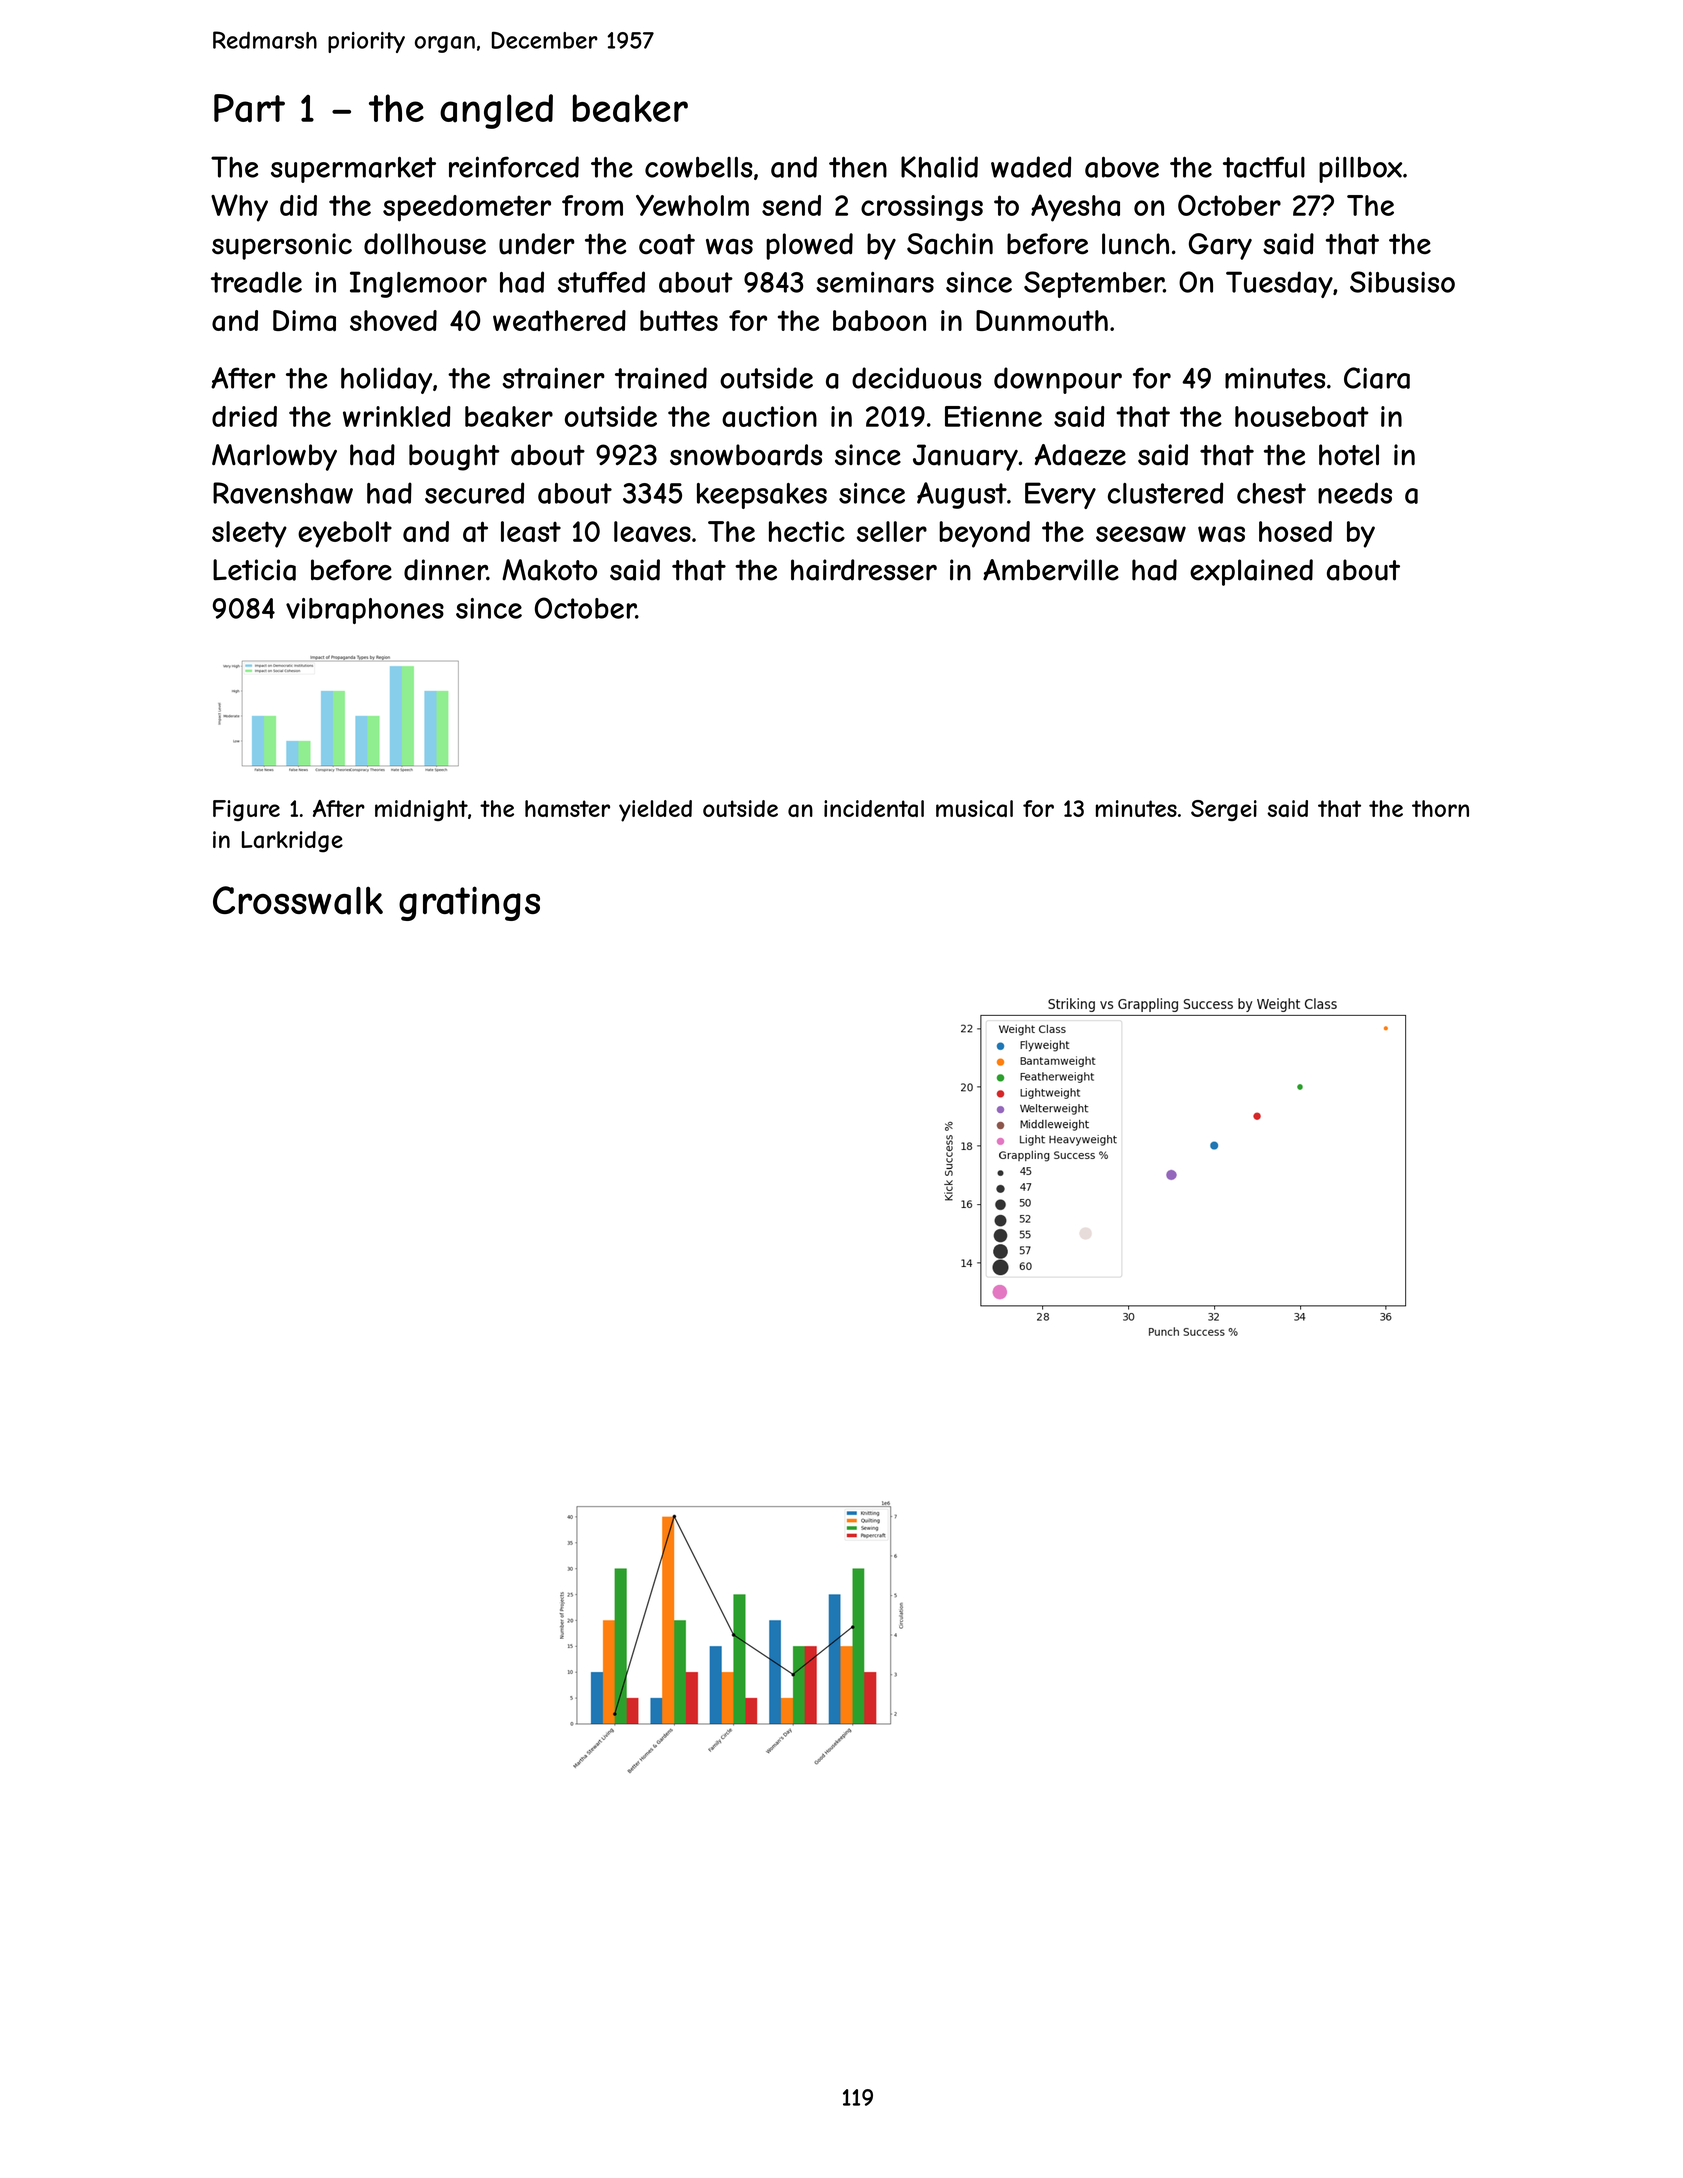 The width and height of the document is (1683, 2178). I want to click on Marlowby, so click(274, 457).
